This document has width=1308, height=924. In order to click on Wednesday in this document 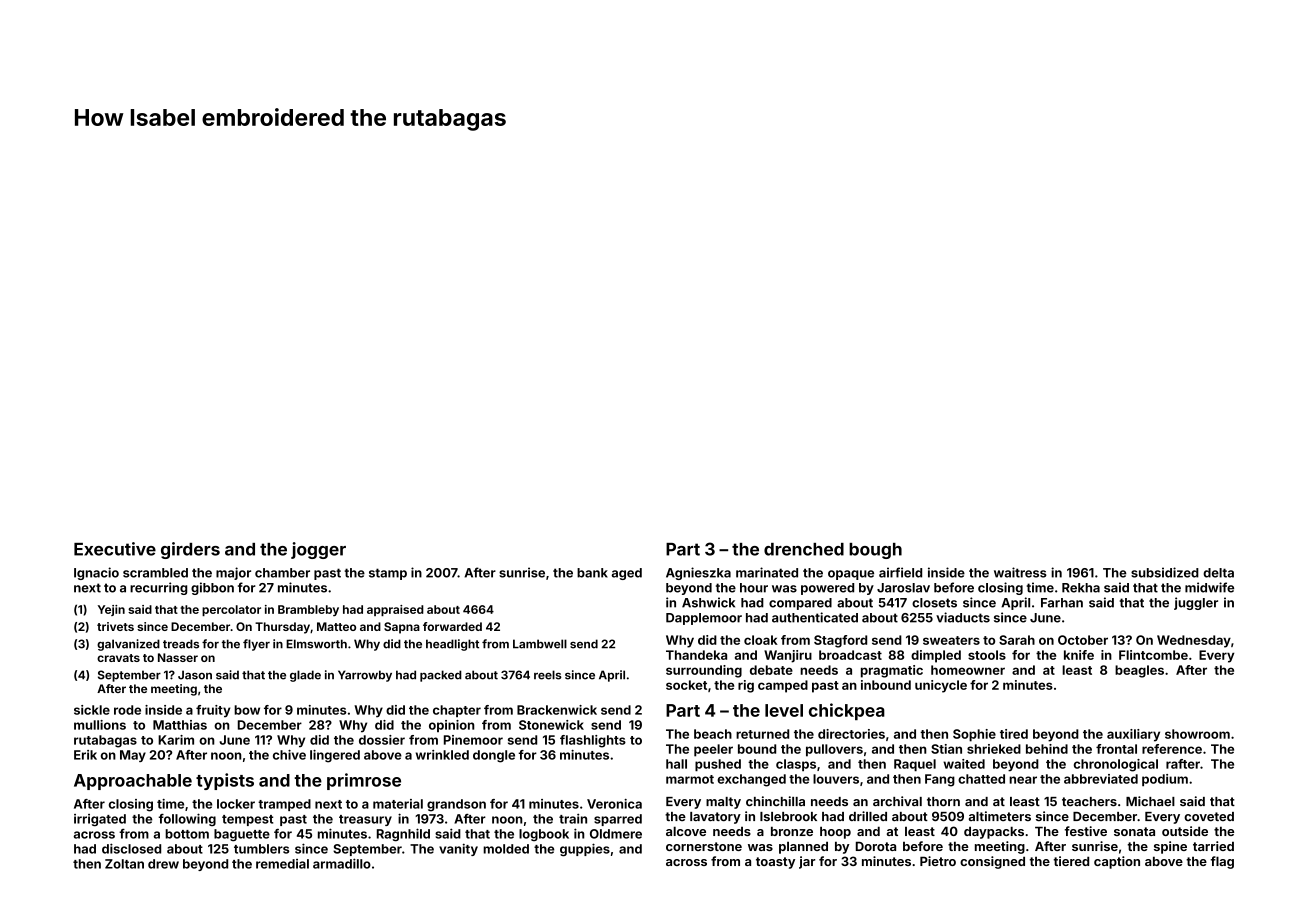, I will do `click(1194, 641)`.
